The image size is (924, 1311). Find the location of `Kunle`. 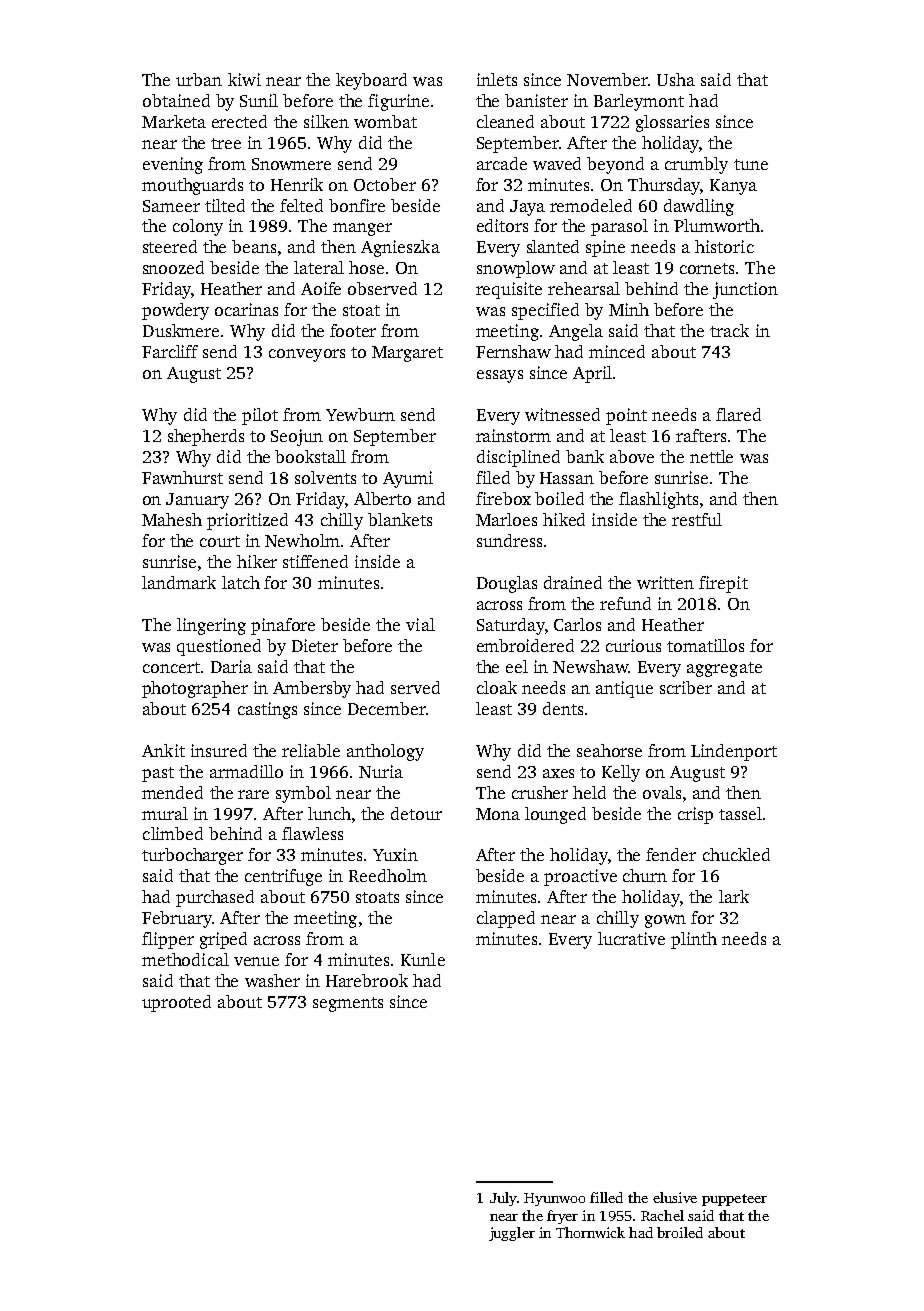

Kunle is located at coordinates (423, 959).
